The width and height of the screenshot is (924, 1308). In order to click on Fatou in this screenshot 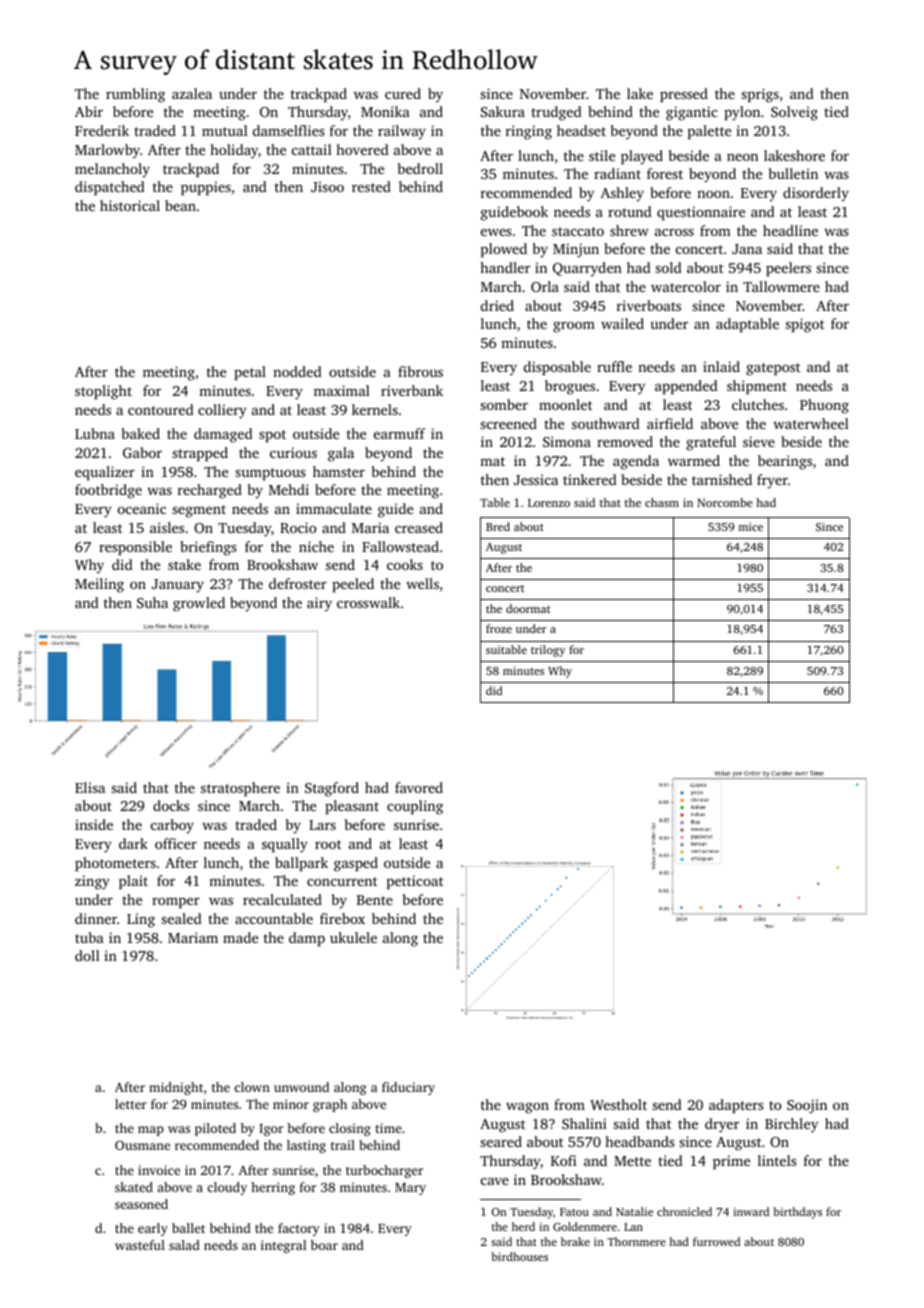, I will do `click(574, 1212)`.
